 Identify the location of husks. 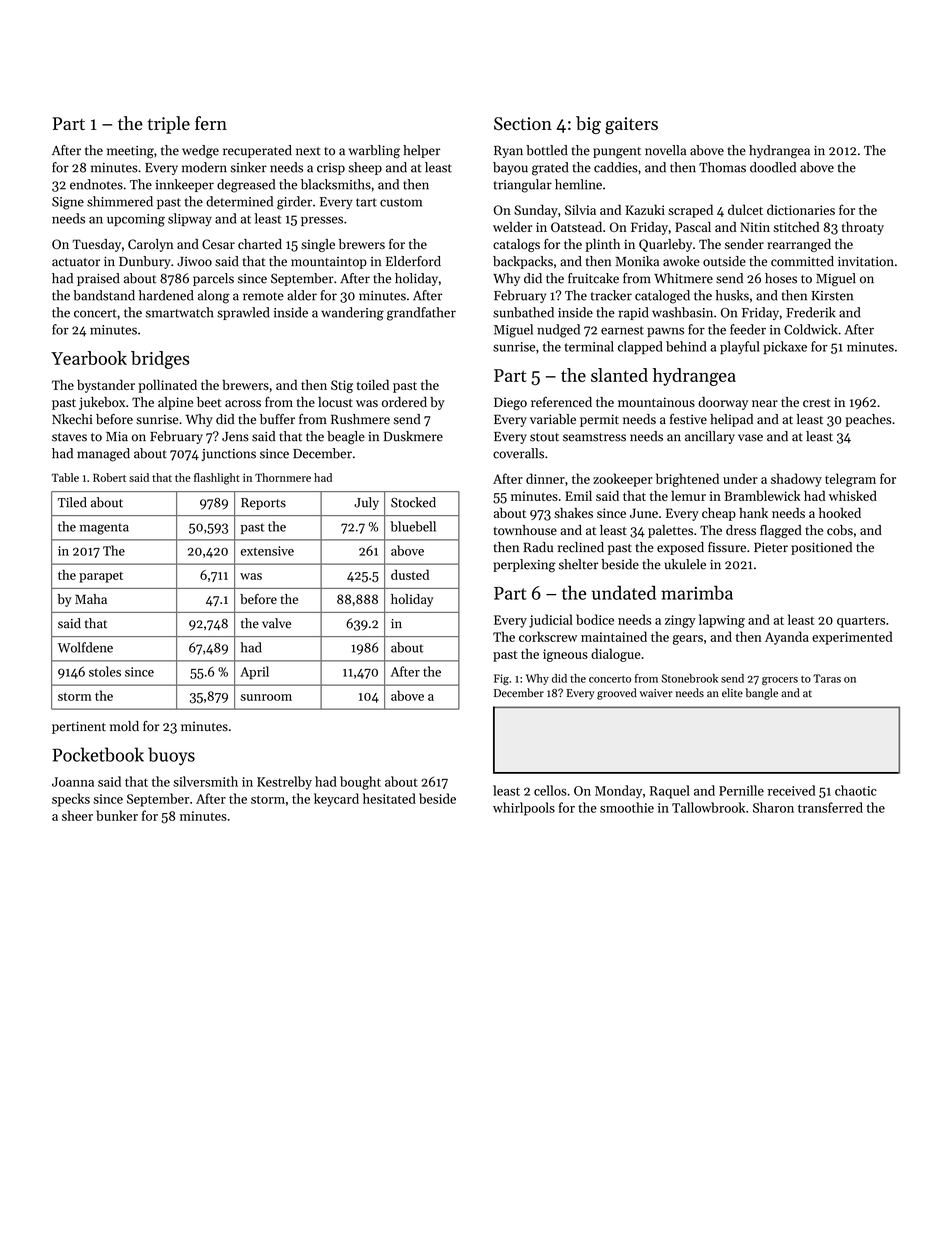
(732, 295).
